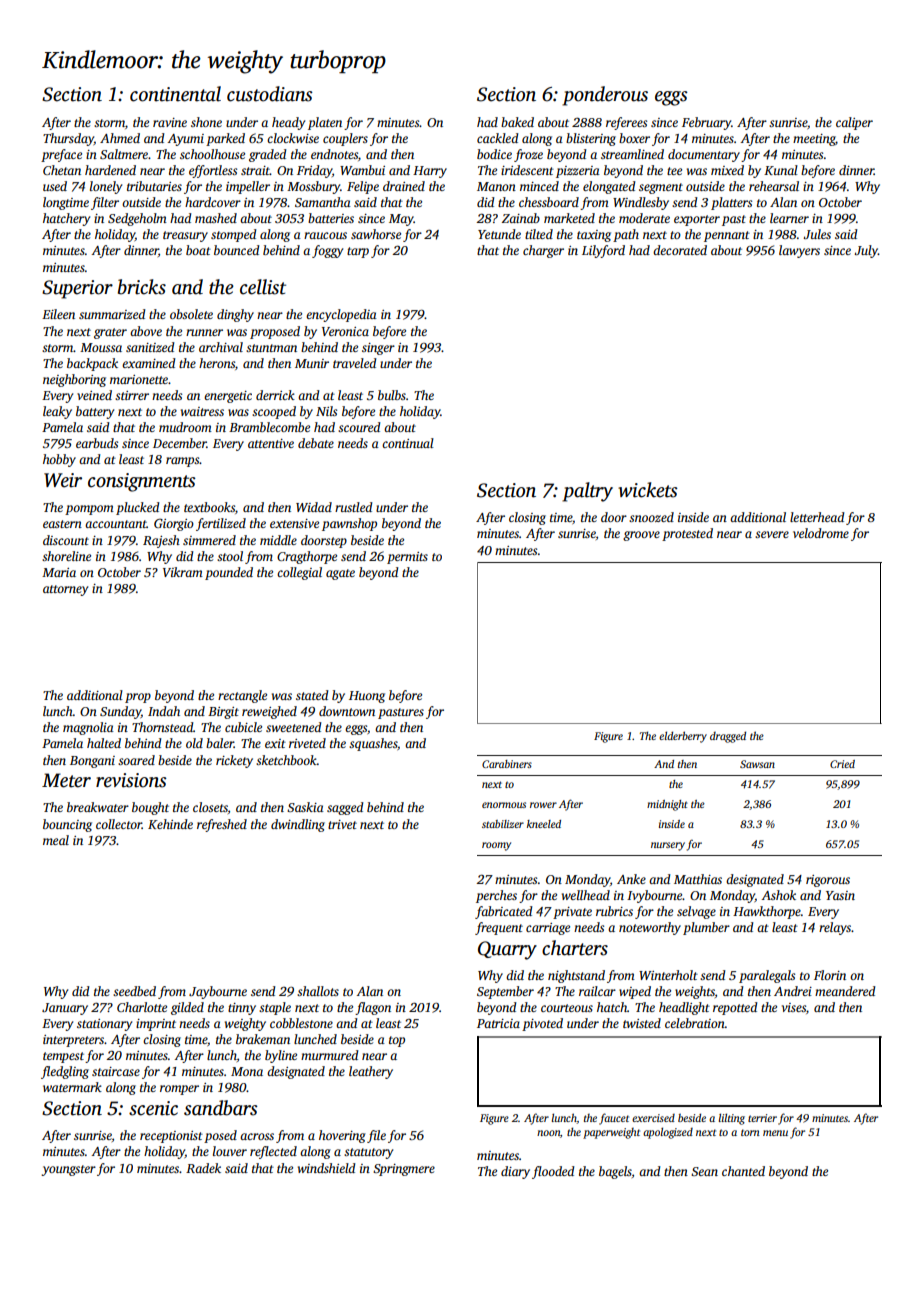  Describe the element at coordinates (767, 976) in the screenshot. I see `paralegals` at that location.
